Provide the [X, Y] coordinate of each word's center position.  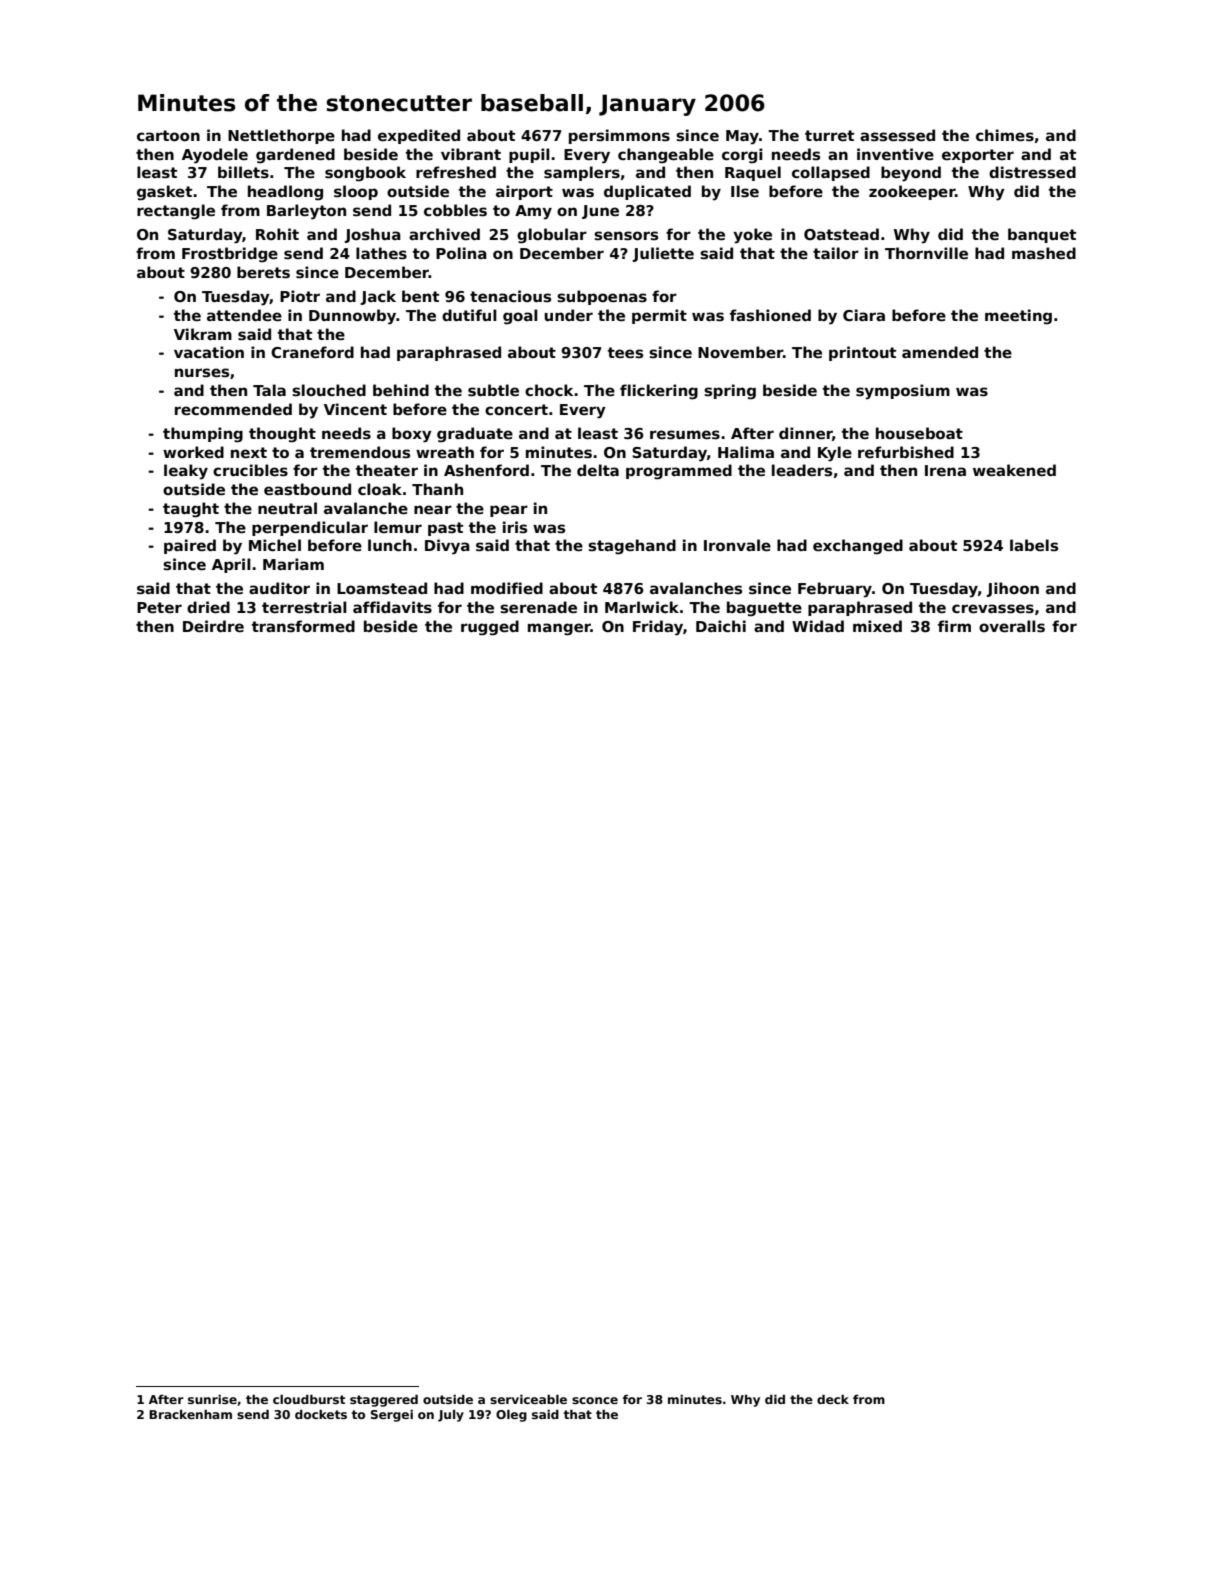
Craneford [312, 352]
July [451, 1416]
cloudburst [309, 1399]
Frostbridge [230, 255]
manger [559, 629]
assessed [897, 135]
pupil [529, 155]
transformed [303, 626]
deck [833, 1399]
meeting [1018, 317]
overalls [1012, 626]
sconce [595, 1400]
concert [516, 409]
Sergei [392, 1415]
